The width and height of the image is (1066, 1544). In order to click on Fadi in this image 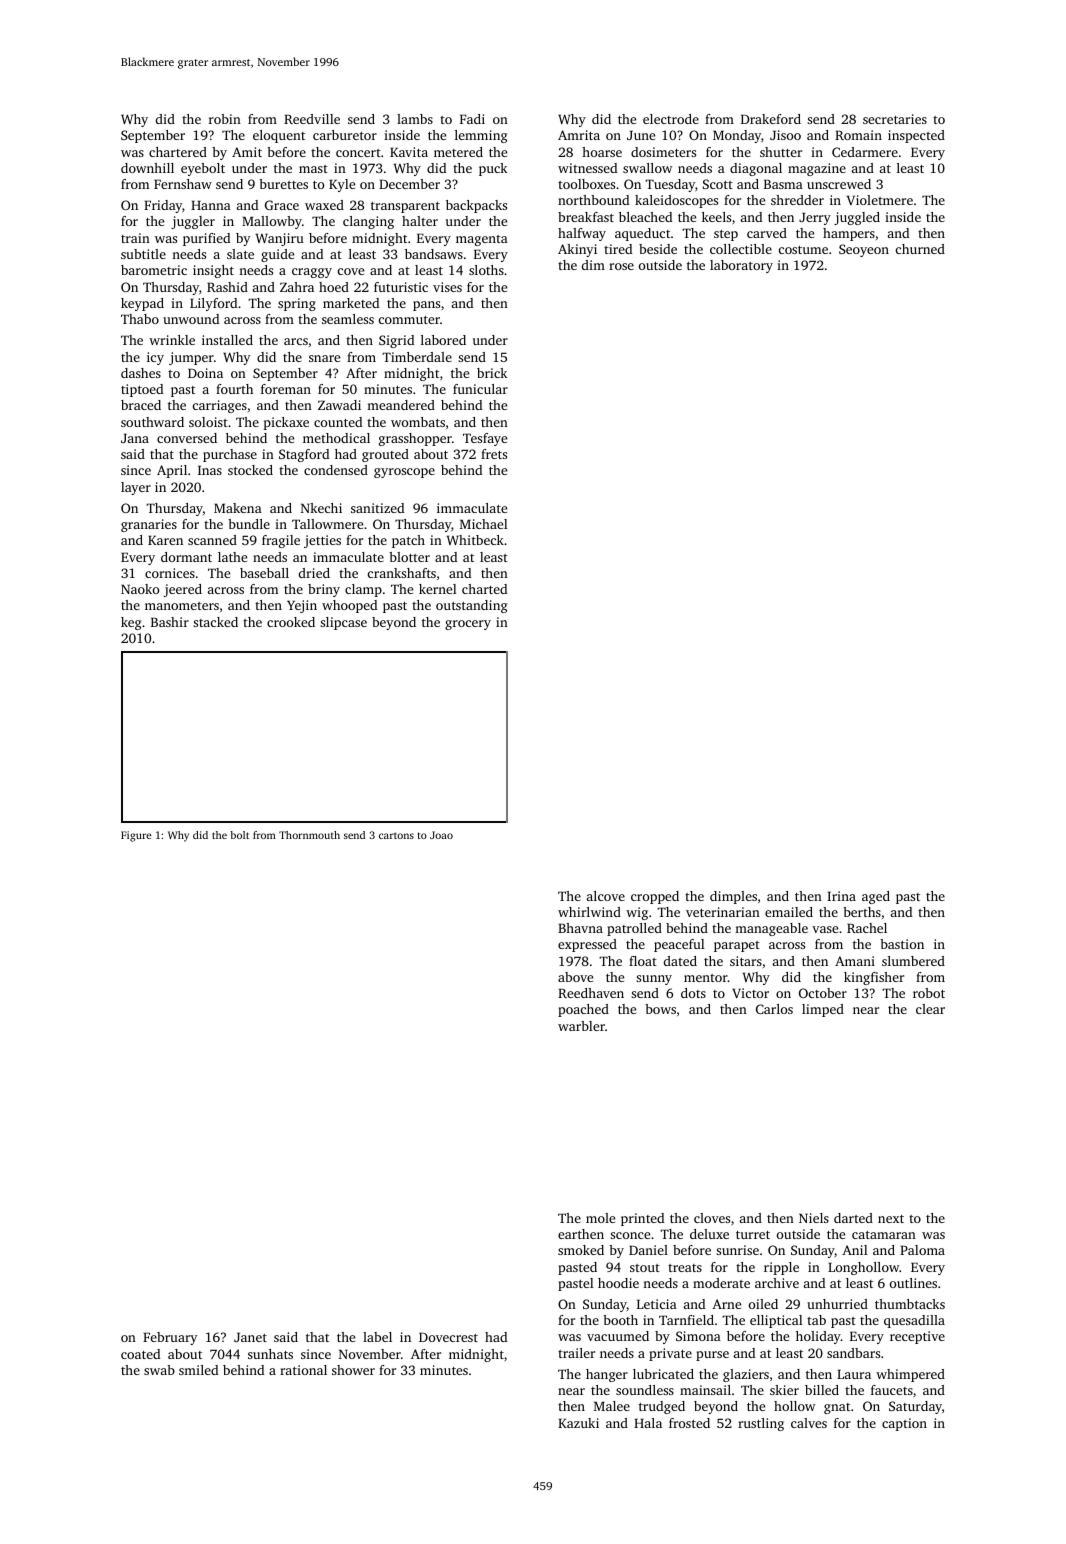, I will do `click(472, 119)`.
